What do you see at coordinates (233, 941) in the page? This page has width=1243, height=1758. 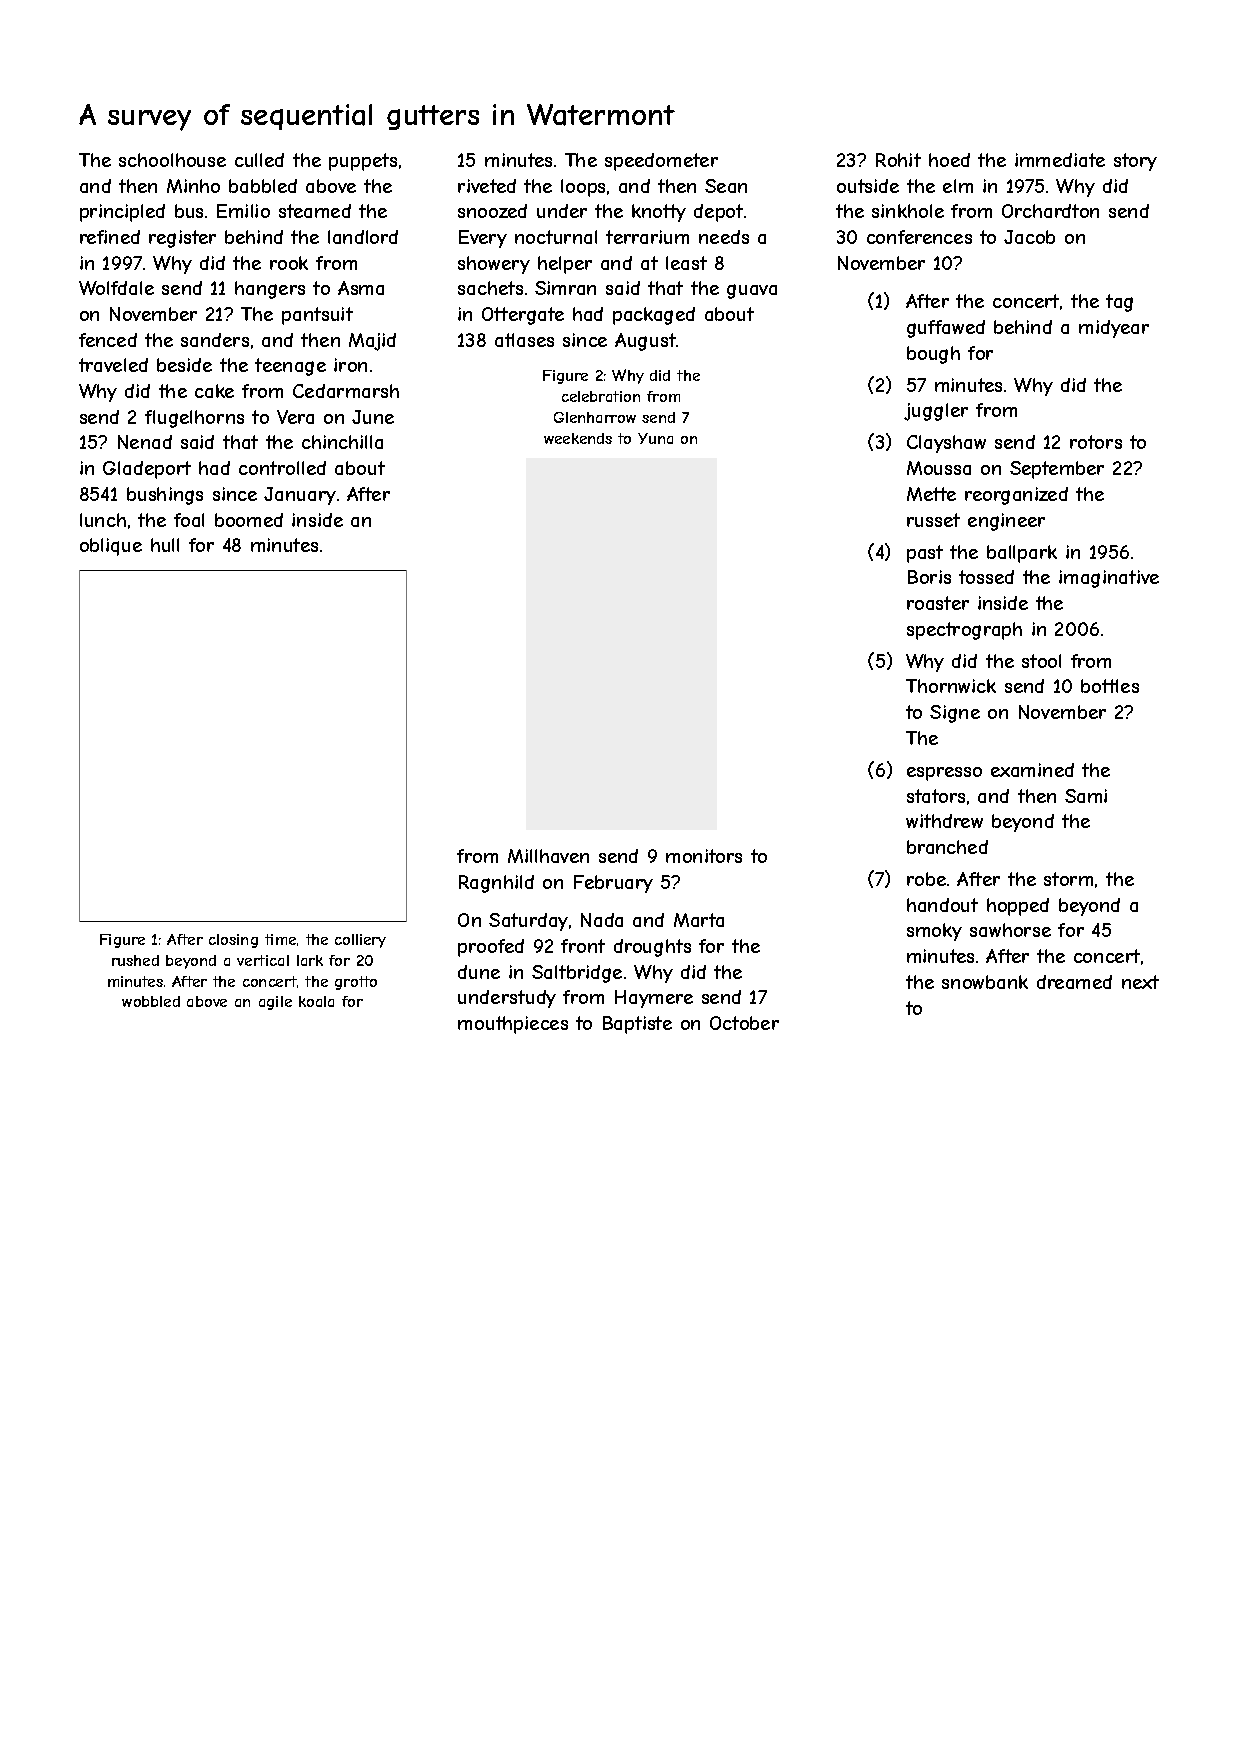 I see `closing` at bounding box center [233, 941].
